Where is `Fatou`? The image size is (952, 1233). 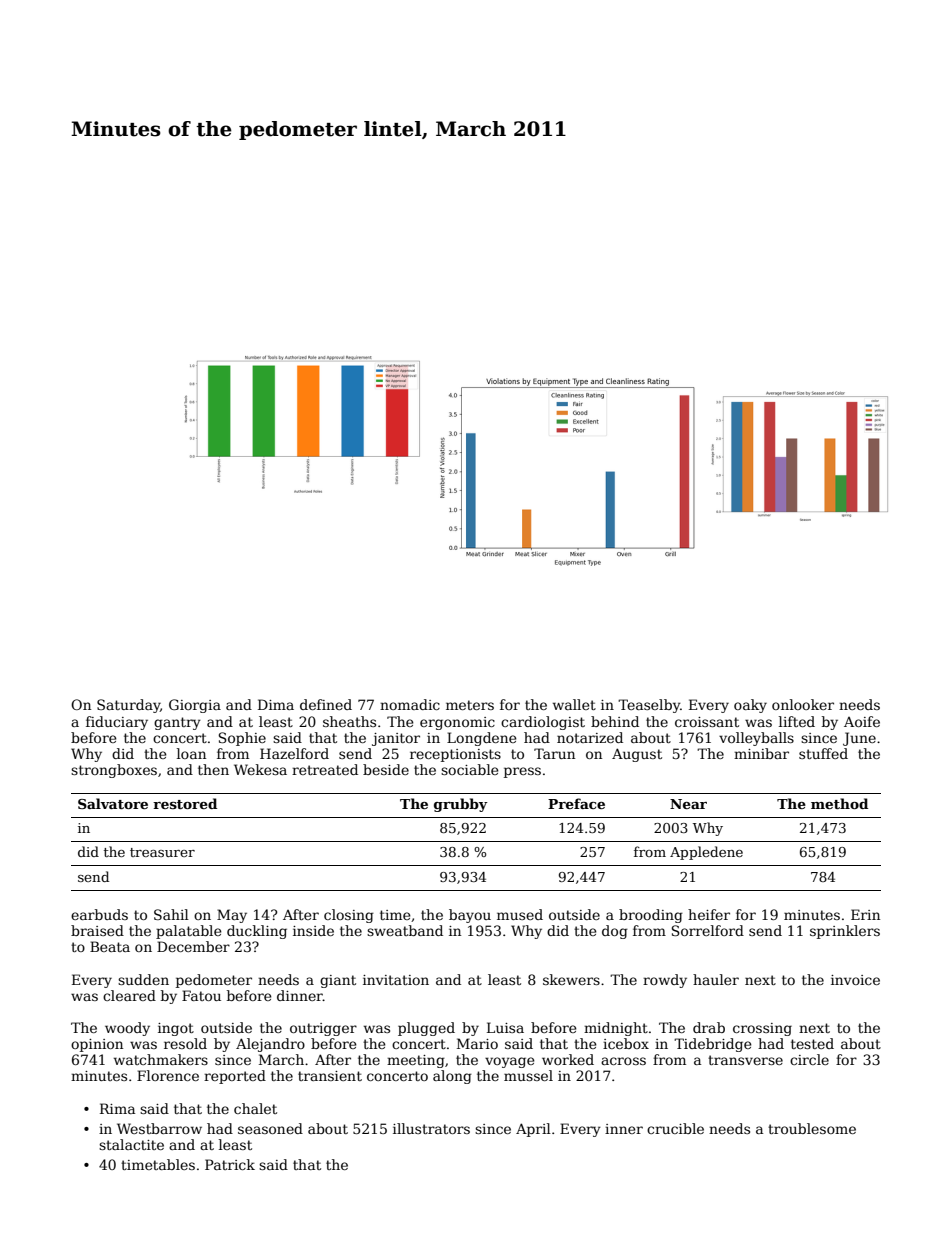 Fatou is located at coordinates (201, 995).
